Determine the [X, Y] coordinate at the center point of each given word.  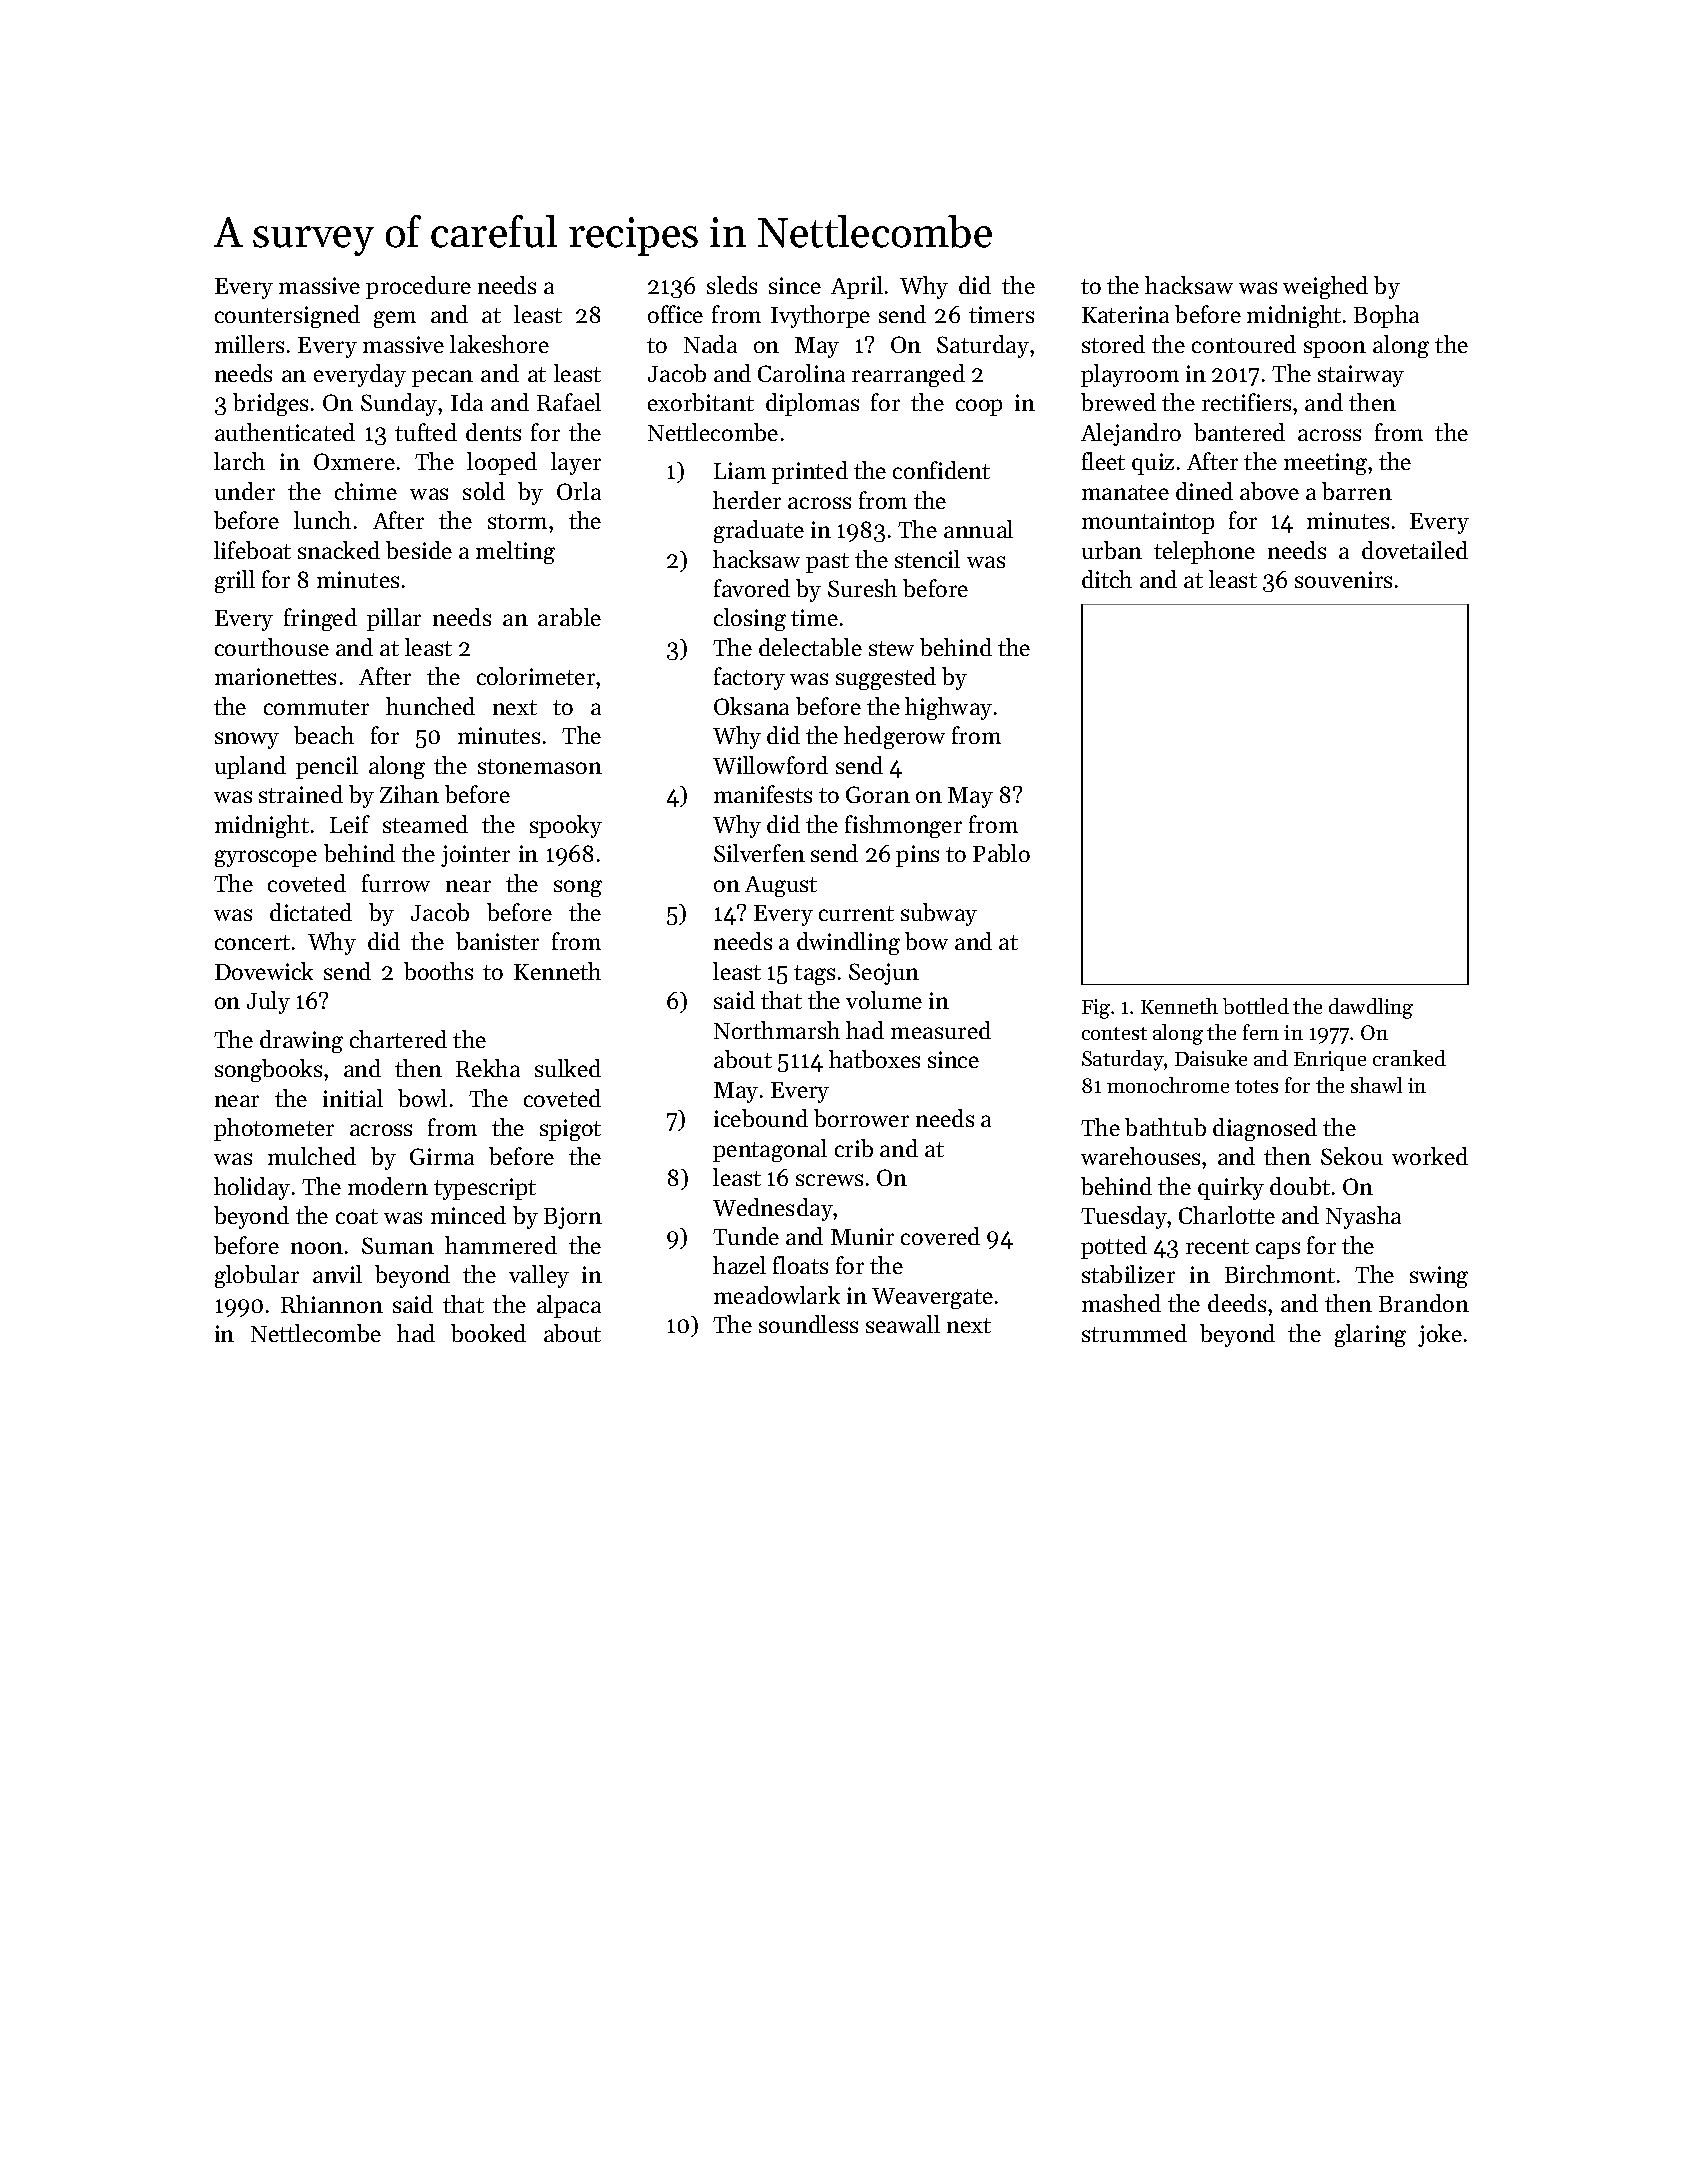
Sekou [1352, 1156]
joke [1440, 1335]
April [857, 287]
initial [353, 1098]
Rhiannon [332, 1304]
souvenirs [1343, 579]
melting [515, 552]
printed [810, 472]
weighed [1325, 287]
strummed [1134, 1333]
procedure [418, 287]
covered [940, 1236]
